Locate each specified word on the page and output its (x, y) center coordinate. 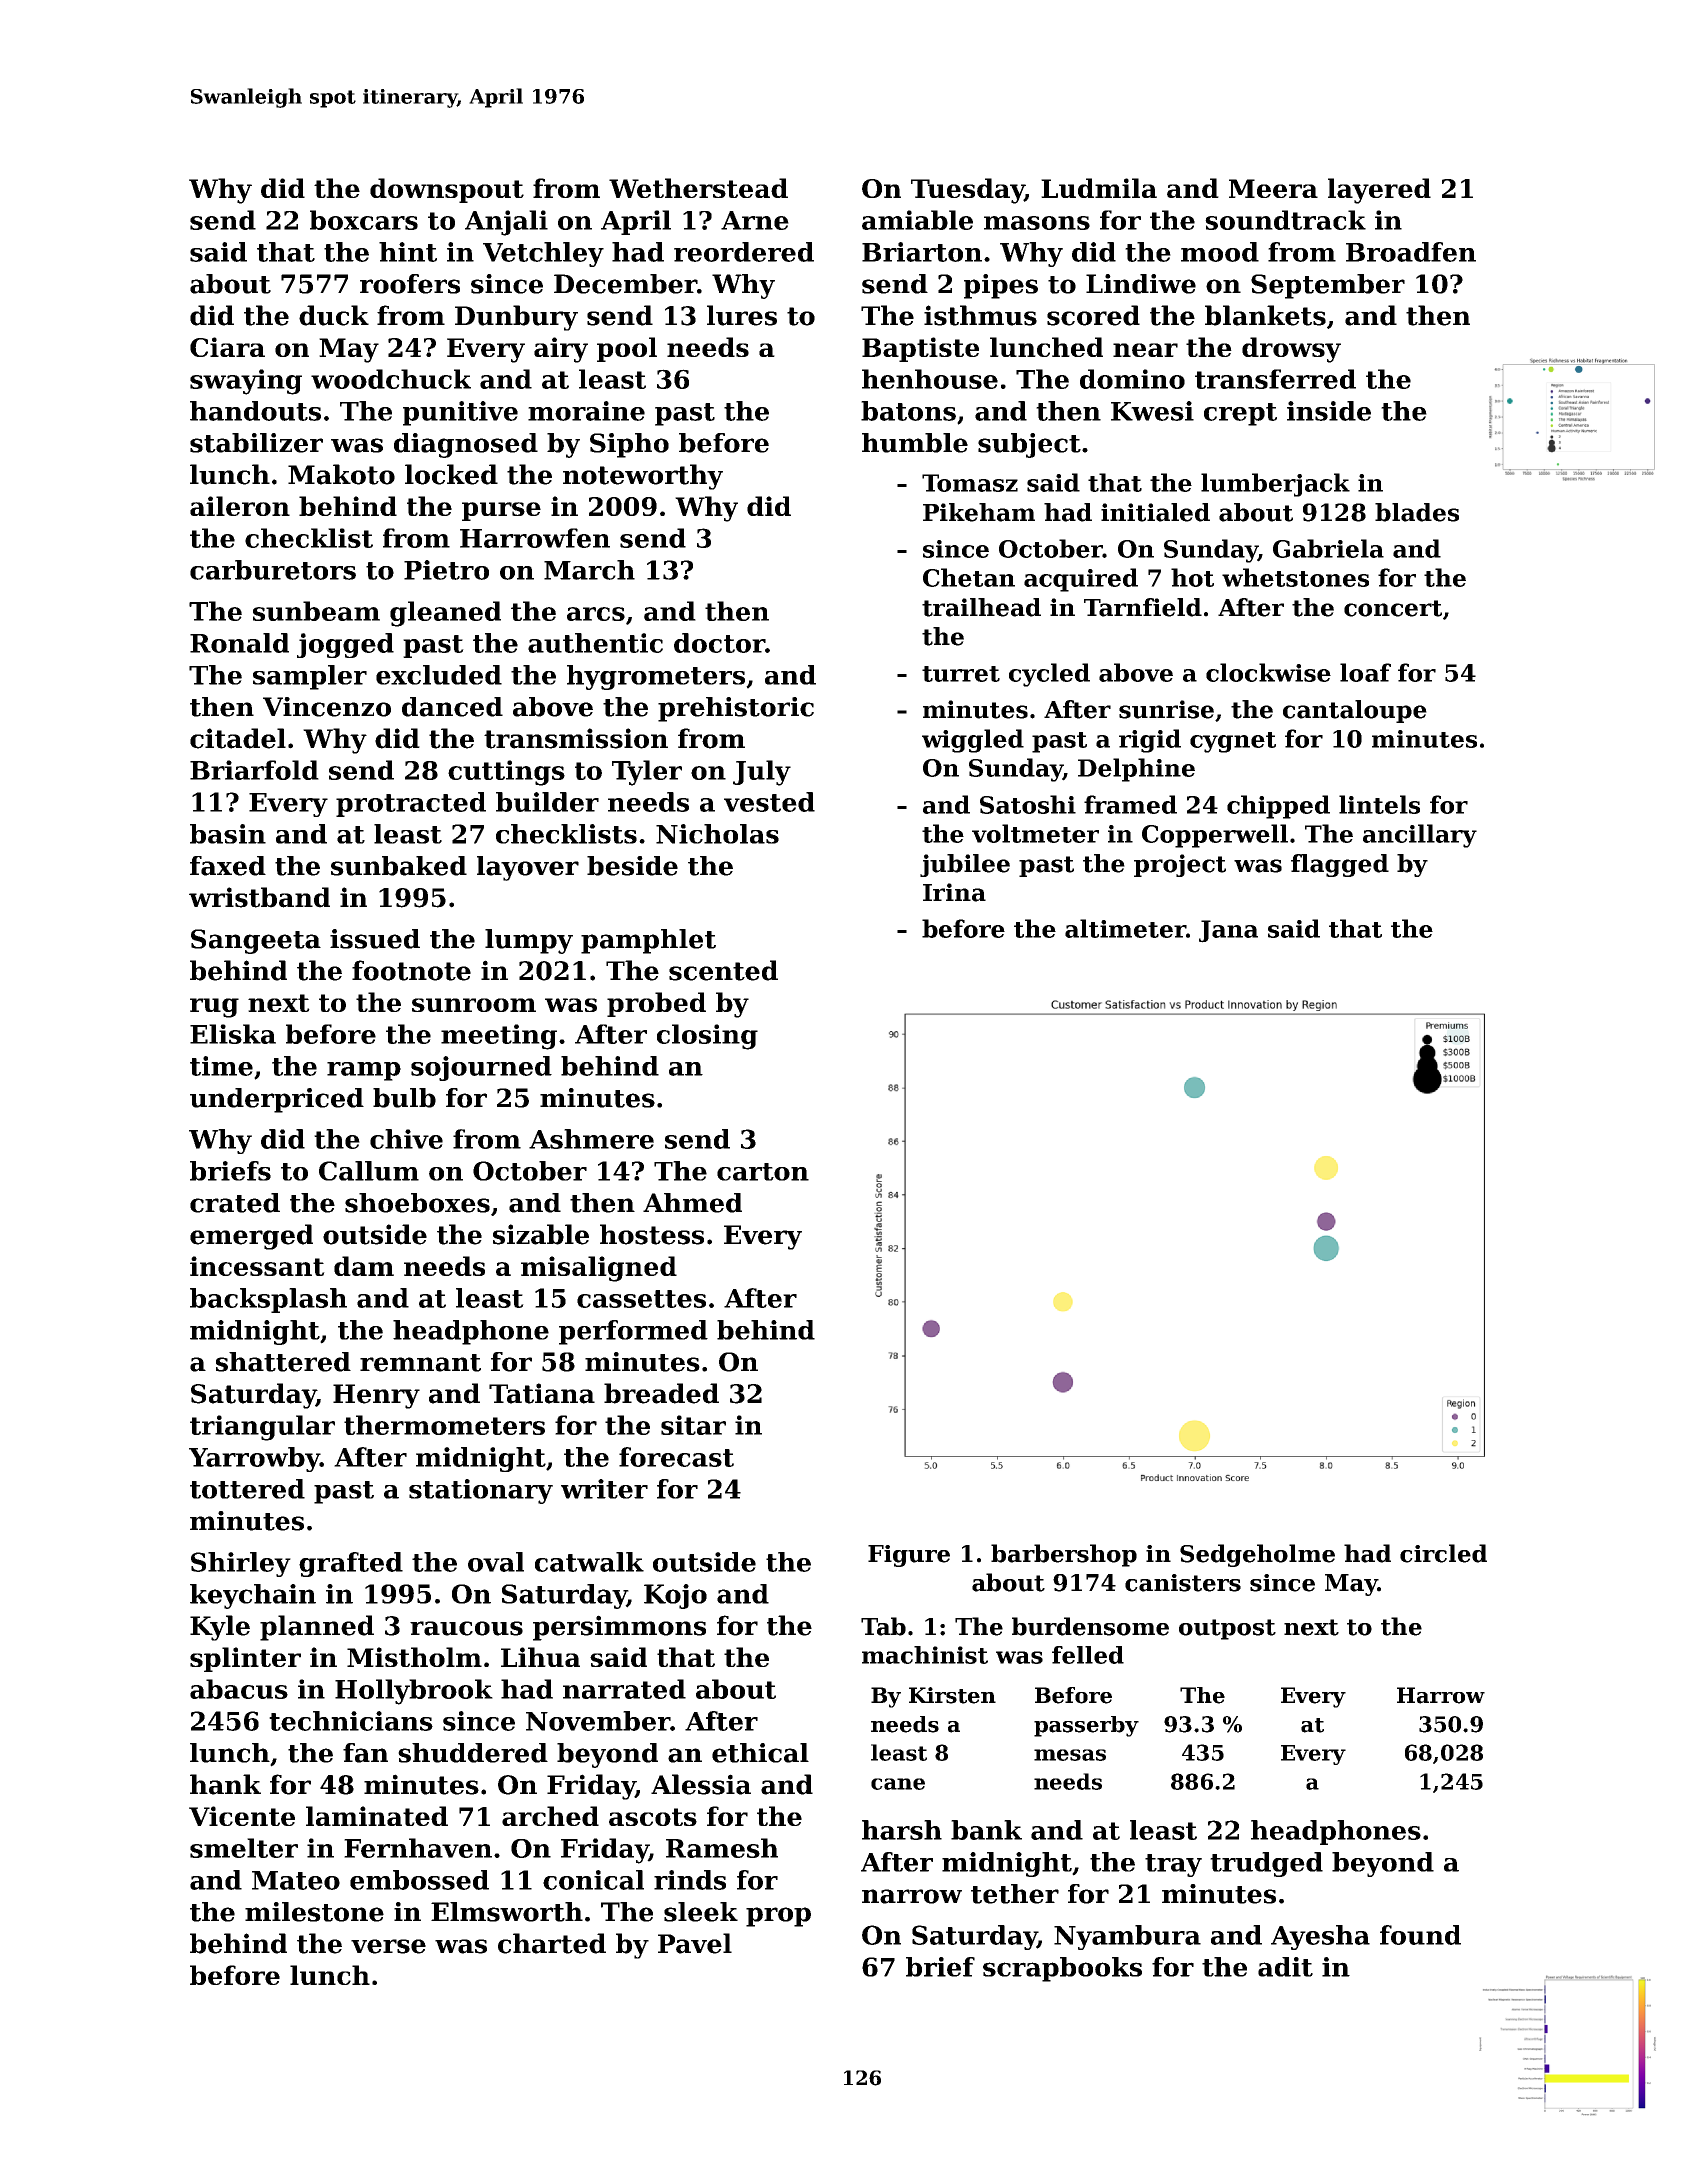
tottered (247, 1489)
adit (1285, 1967)
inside (1329, 411)
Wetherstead (698, 188)
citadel (238, 738)
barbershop (1064, 1555)
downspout (447, 190)
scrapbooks (1062, 1969)
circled (1443, 1553)
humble (915, 443)
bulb (404, 1098)
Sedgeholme (1257, 1555)
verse (388, 1946)
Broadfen (1411, 252)
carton (763, 1172)
